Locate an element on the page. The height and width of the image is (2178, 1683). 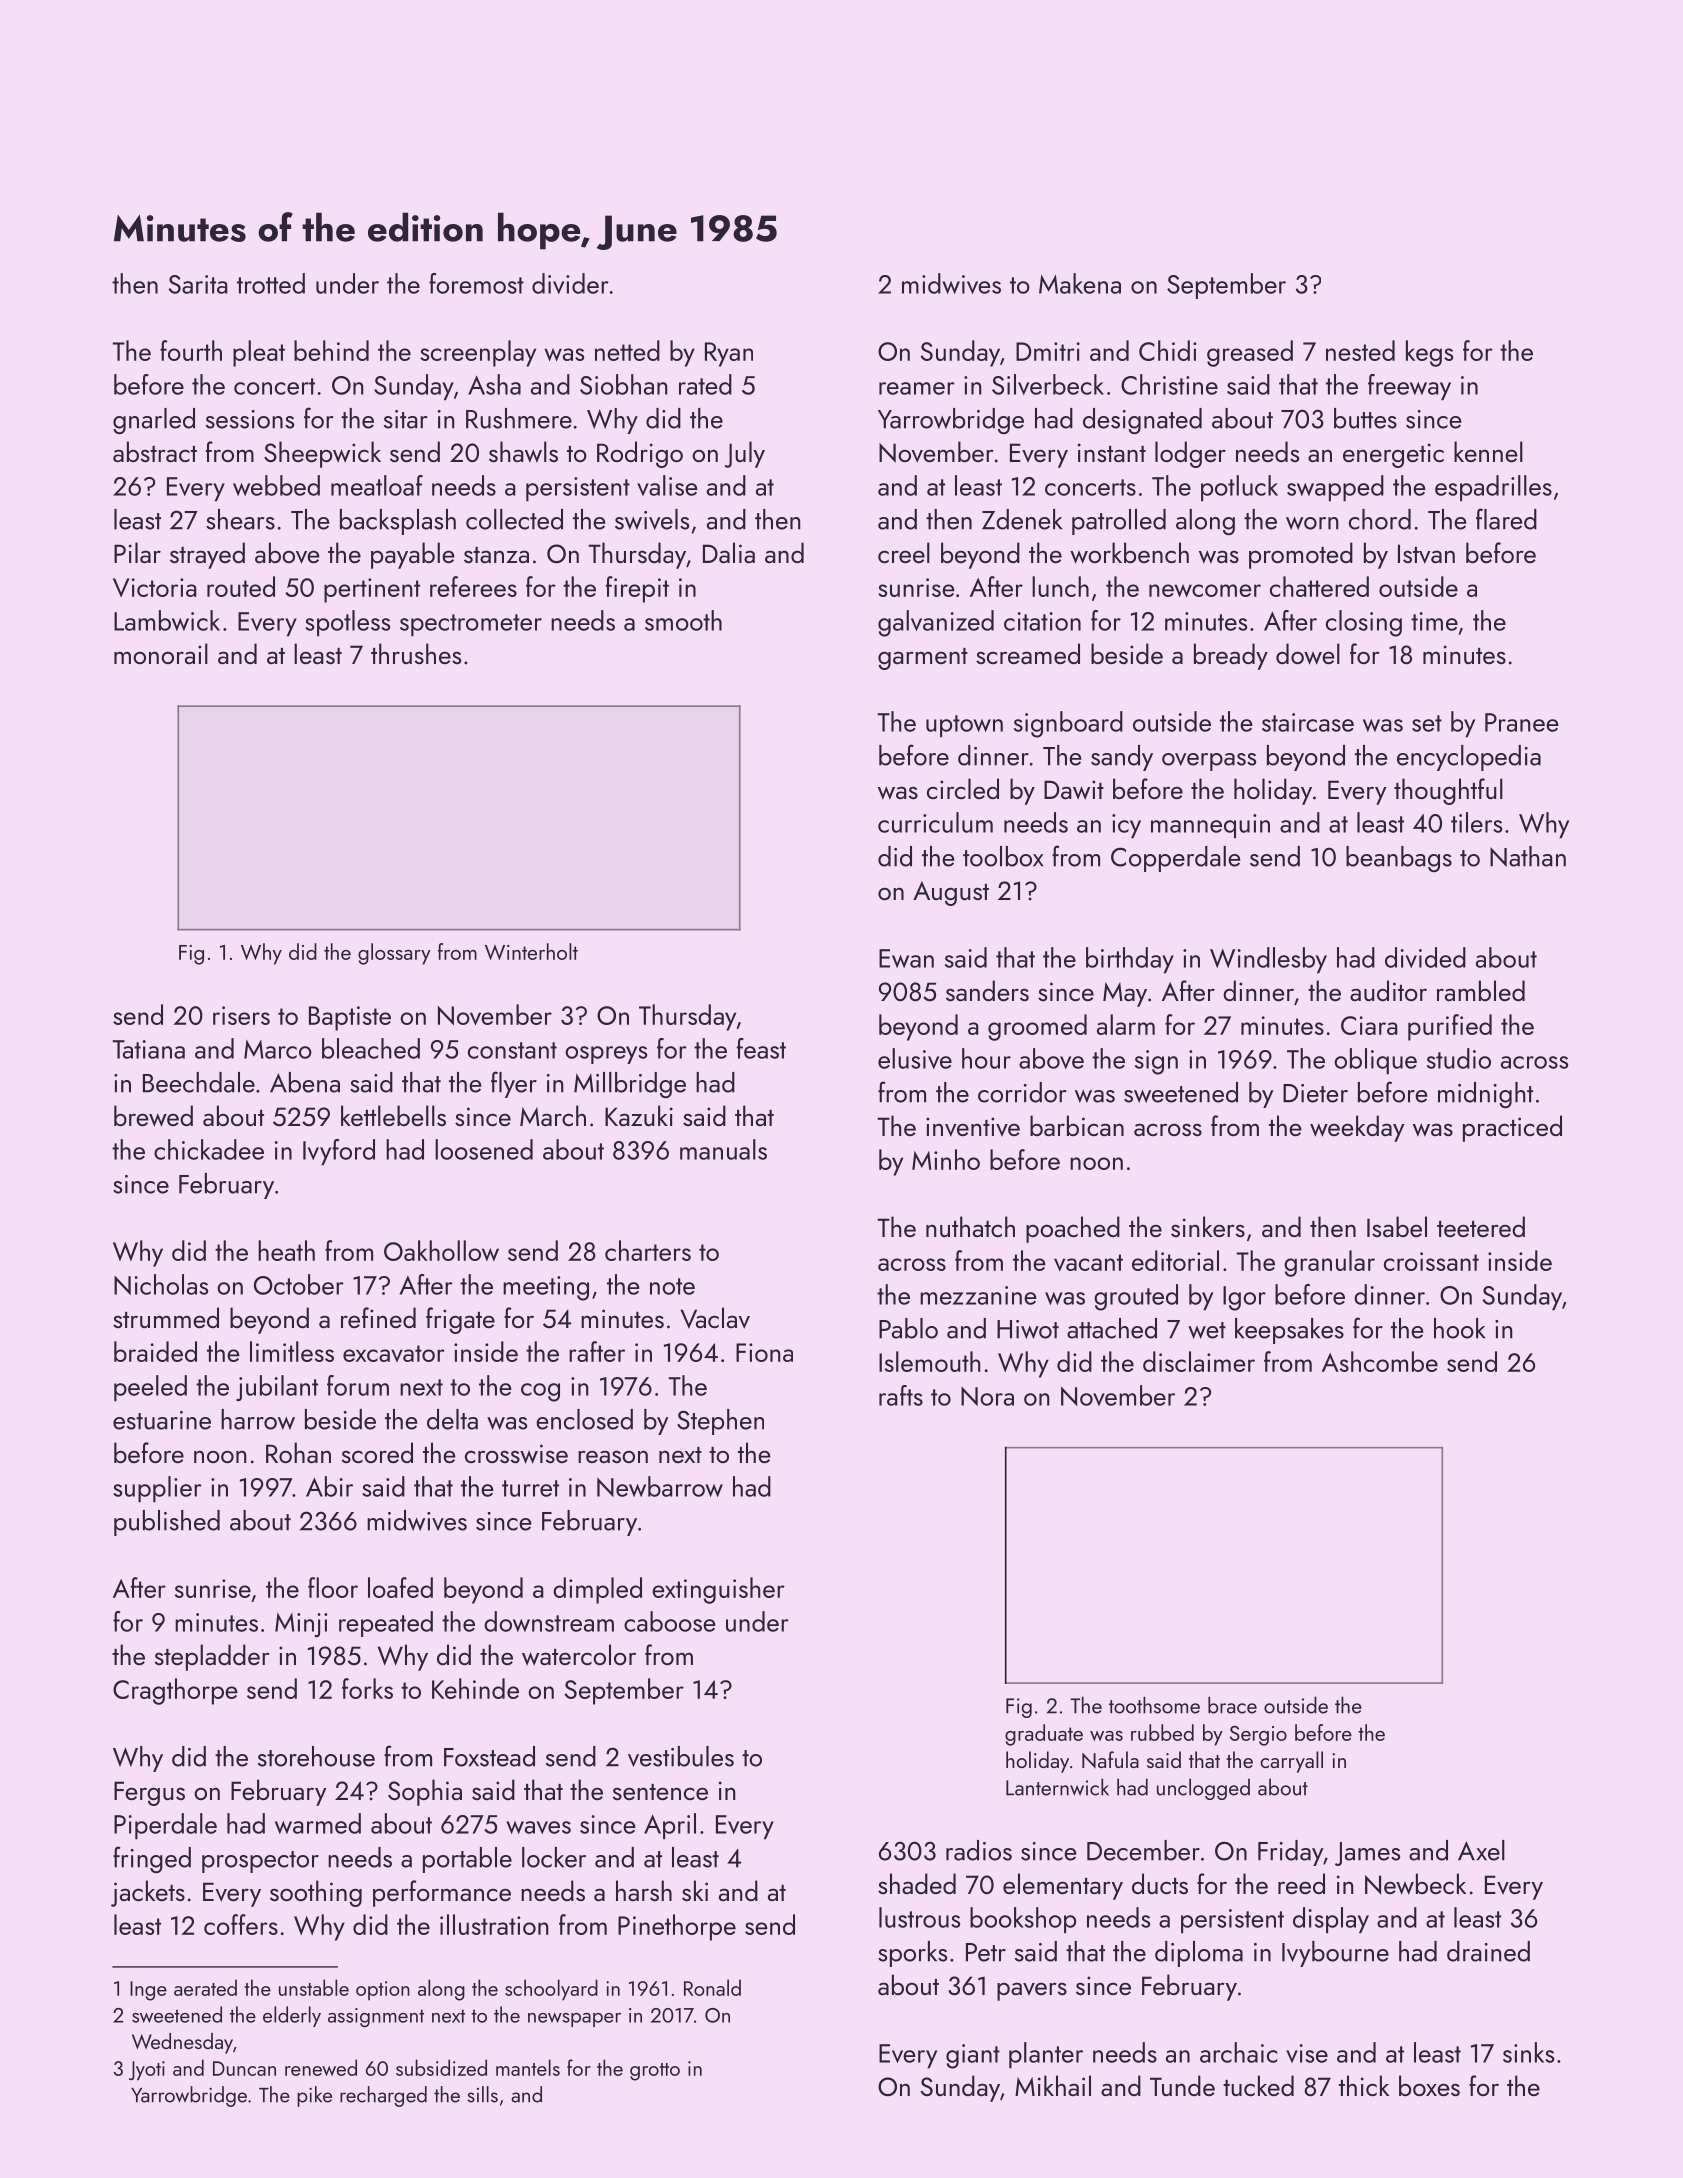
Makena is located at coordinates (1080, 283).
